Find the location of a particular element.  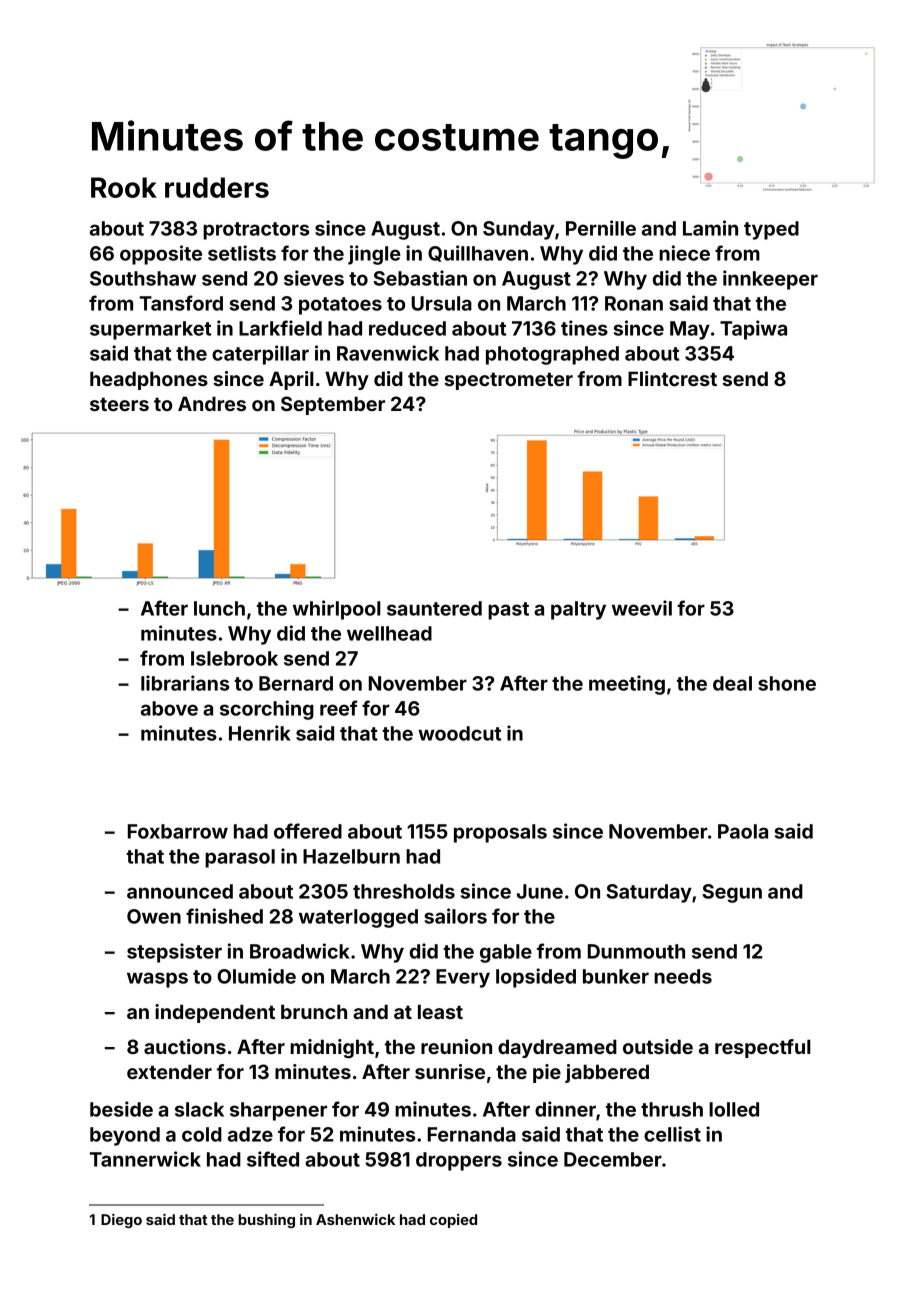

past is located at coordinates (508, 611).
